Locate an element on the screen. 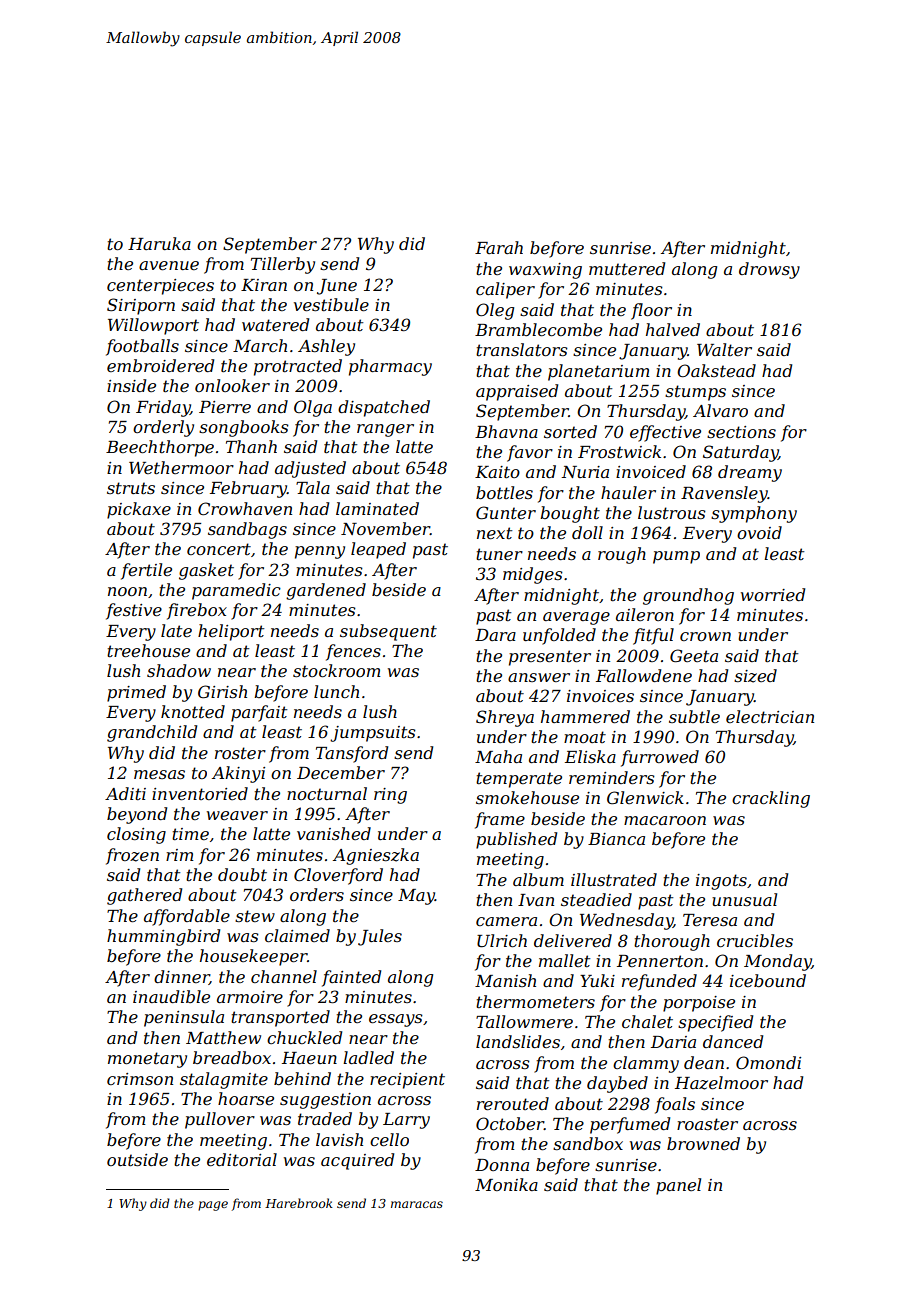 This screenshot has height=1314, width=924. Haruka is located at coordinates (159, 243).
